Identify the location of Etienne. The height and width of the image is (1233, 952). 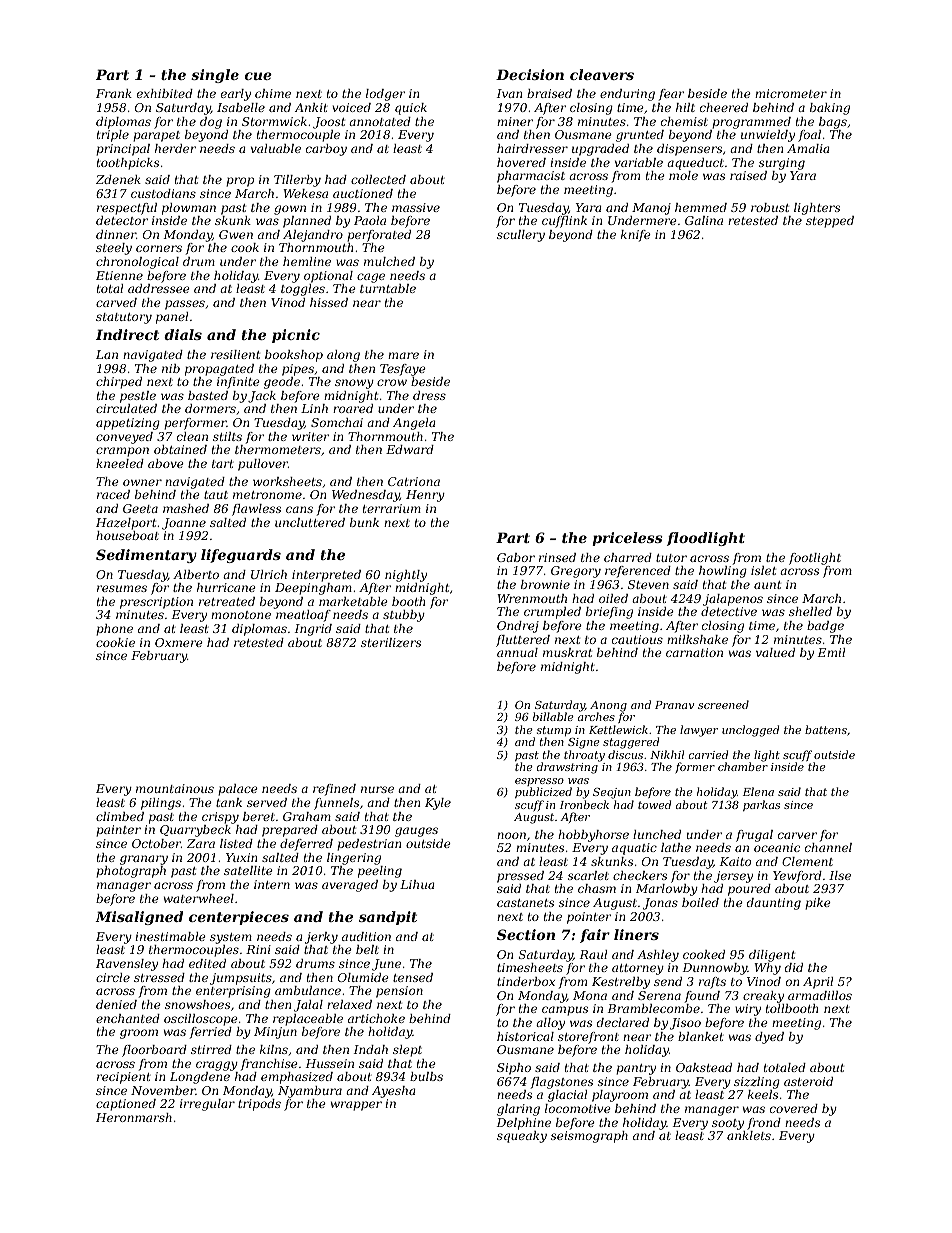
(119, 275).
